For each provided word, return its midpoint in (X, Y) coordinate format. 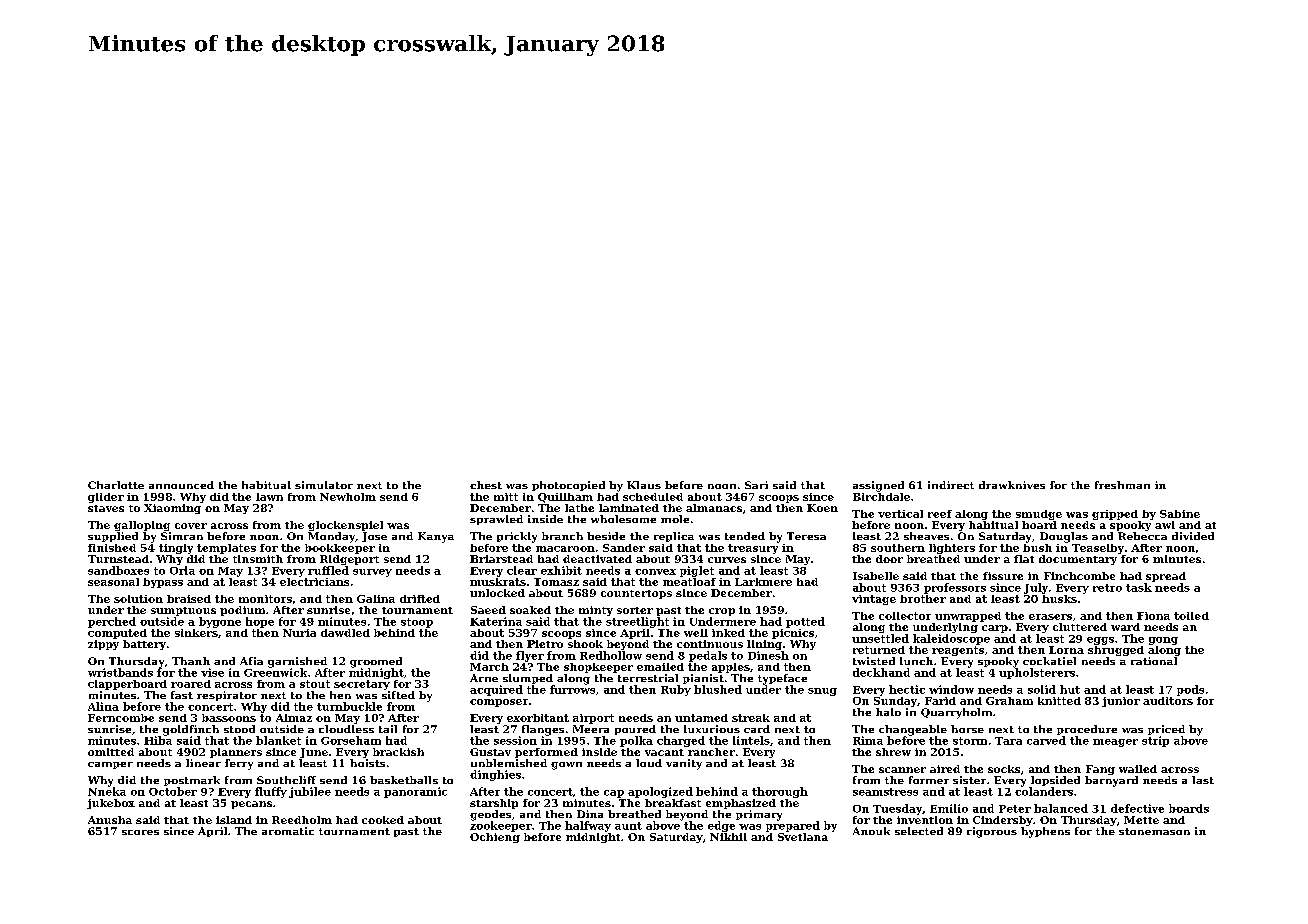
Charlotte (116, 485)
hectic (907, 689)
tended (745, 536)
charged (681, 741)
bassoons (229, 718)
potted (805, 622)
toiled (1191, 616)
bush (1037, 548)
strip (1155, 741)
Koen (822, 508)
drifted (420, 599)
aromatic (288, 831)
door (889, 559)
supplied (113, 537)
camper (110, 765)
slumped (528, 679)
